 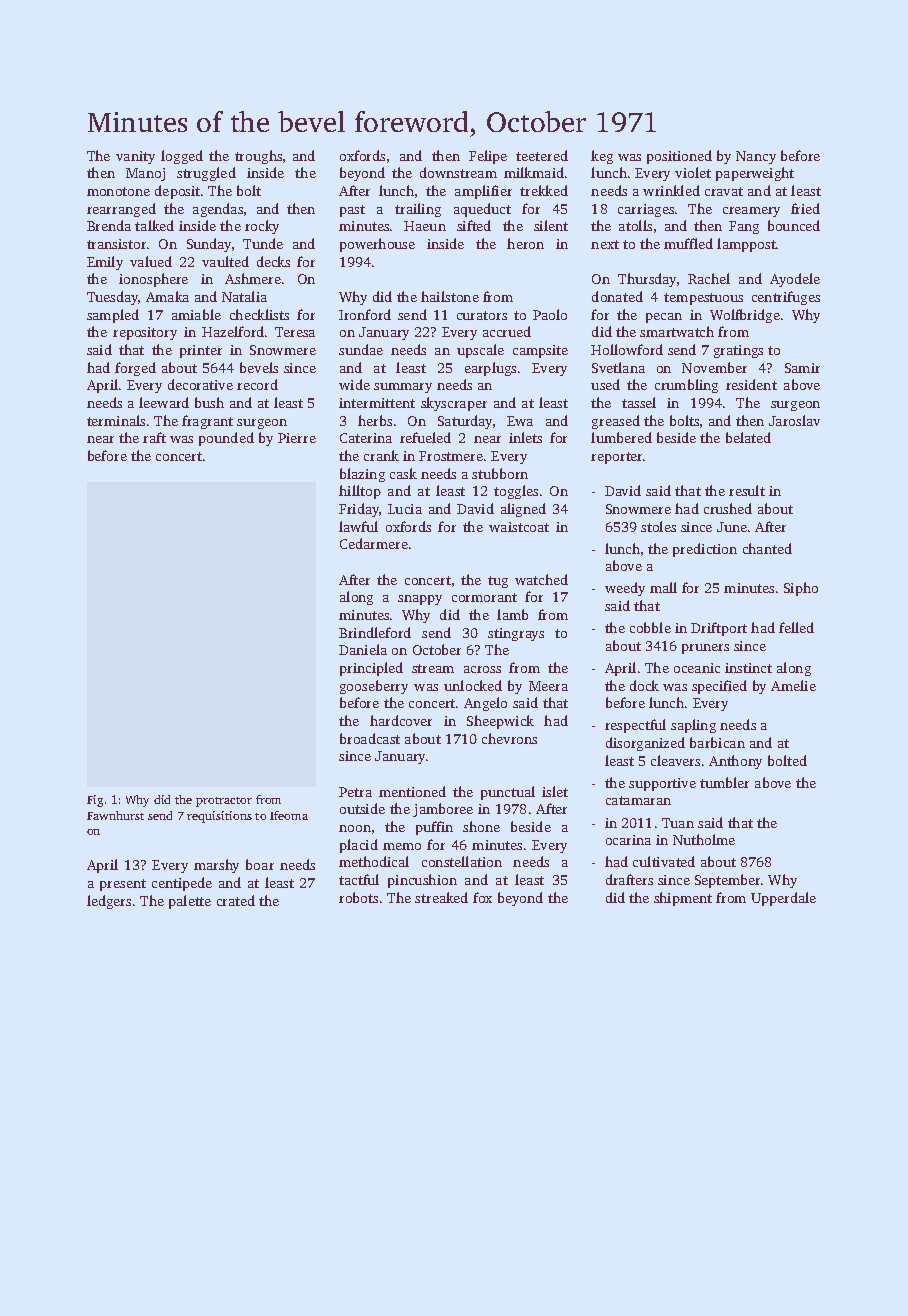 What do you see at coordinates (525, 437) in the screenshot?
I see `inlets` at bounding box center [525, 437].
